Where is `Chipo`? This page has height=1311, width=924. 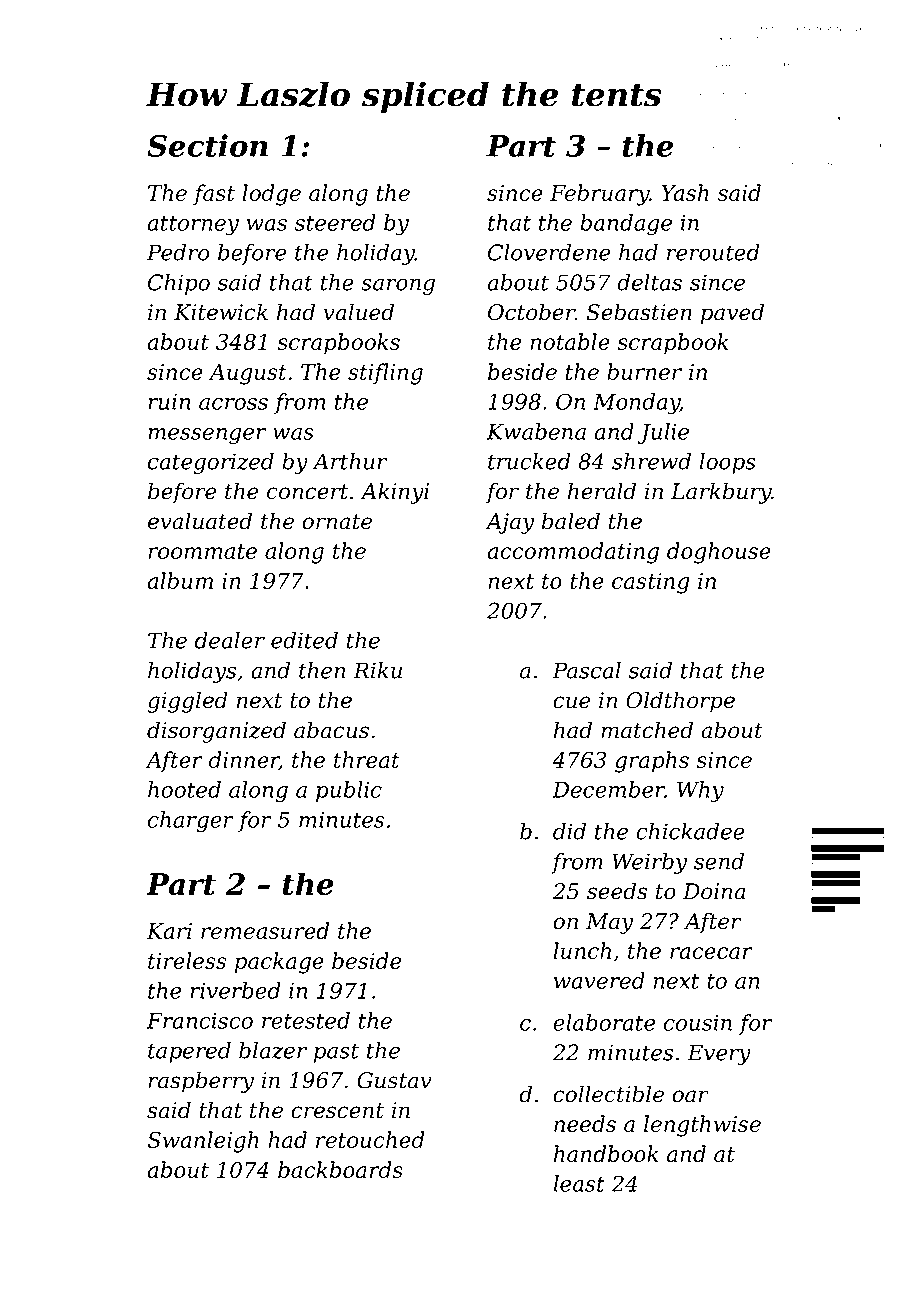
Chipo is located at coordinates (179, 284).
